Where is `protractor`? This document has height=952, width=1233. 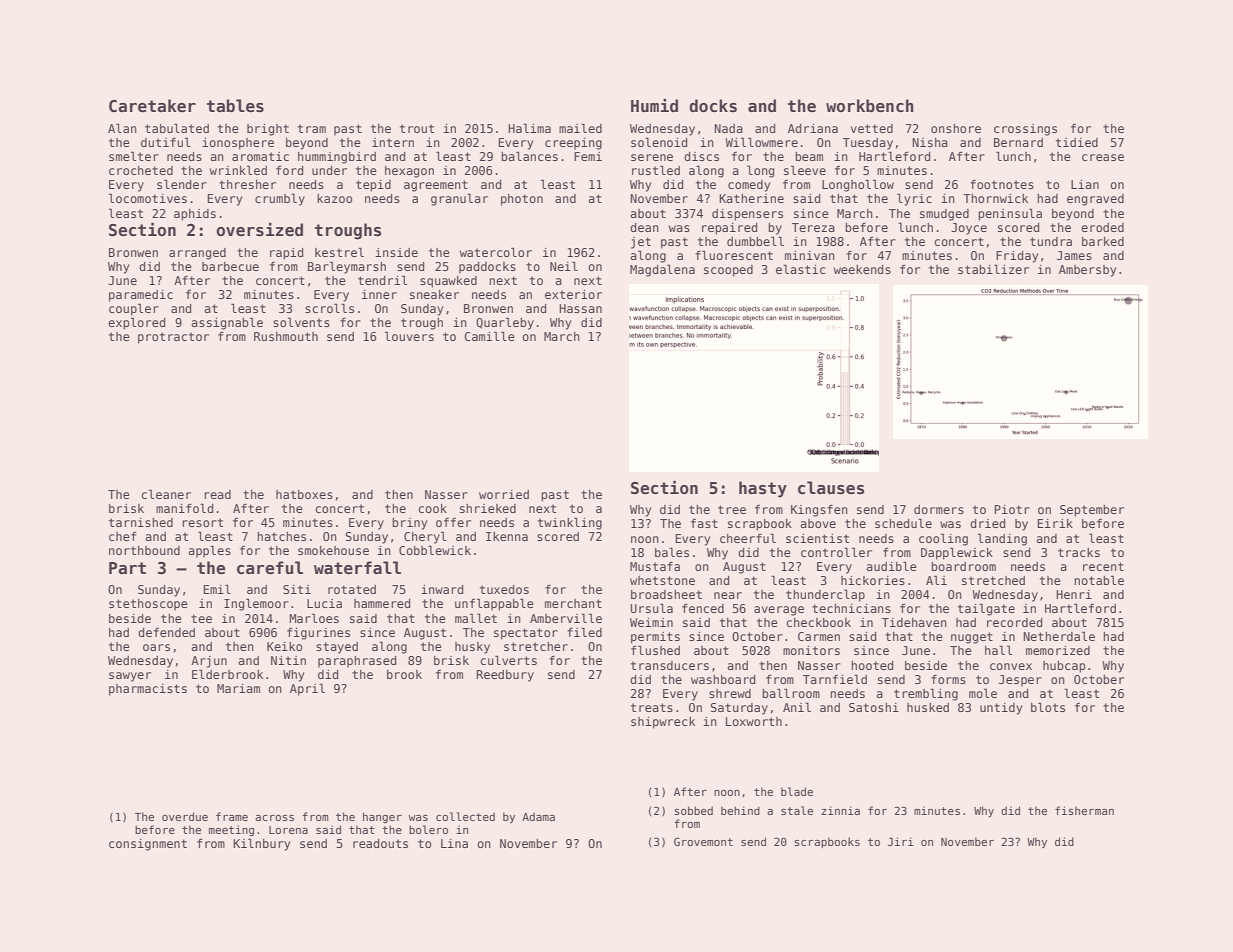 protractor is located at coordinates (173, 338).
